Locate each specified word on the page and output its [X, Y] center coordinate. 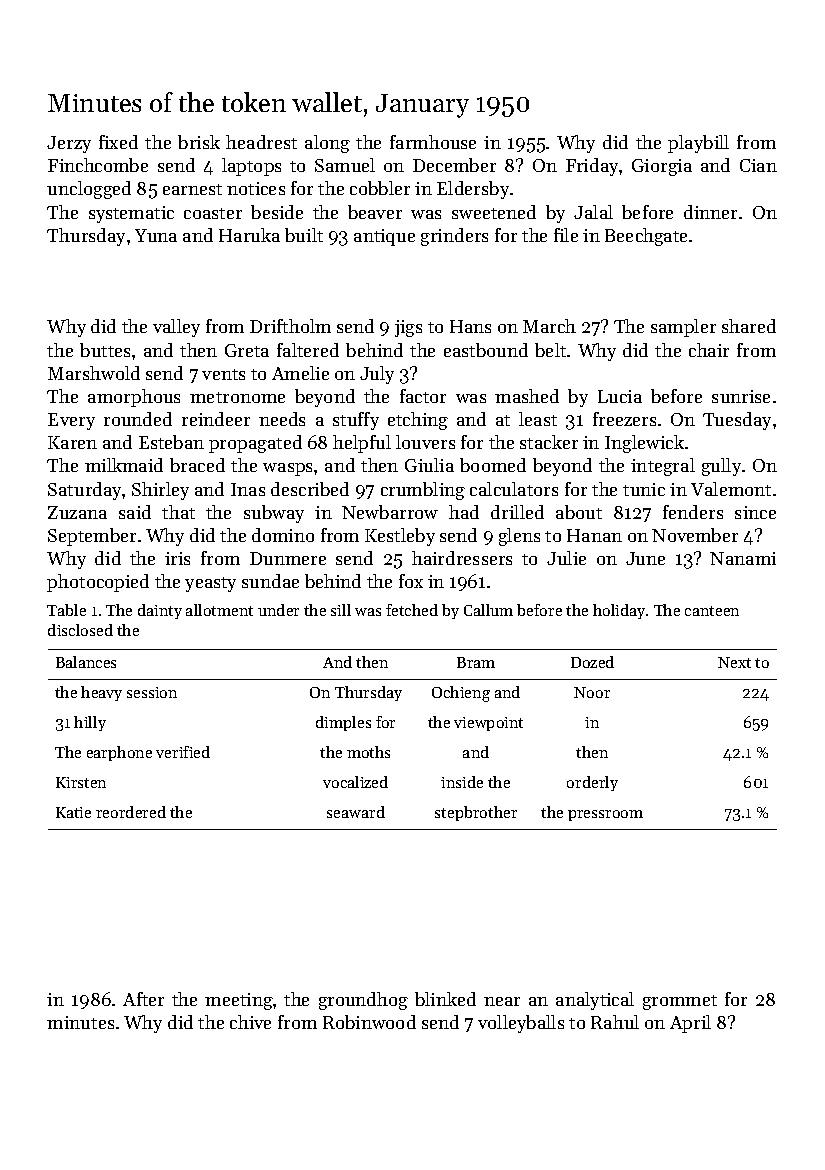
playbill [698, 144]
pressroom [605, 815]
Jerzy [69, 144]
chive [250, 1022]
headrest [261, 142]
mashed [527, 396]
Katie [73, 812]
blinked [445, 999]
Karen [72, 442]
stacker [549, 442]
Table [66, 610]
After [143, 999]
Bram [476, 662]
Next [734, 662]
